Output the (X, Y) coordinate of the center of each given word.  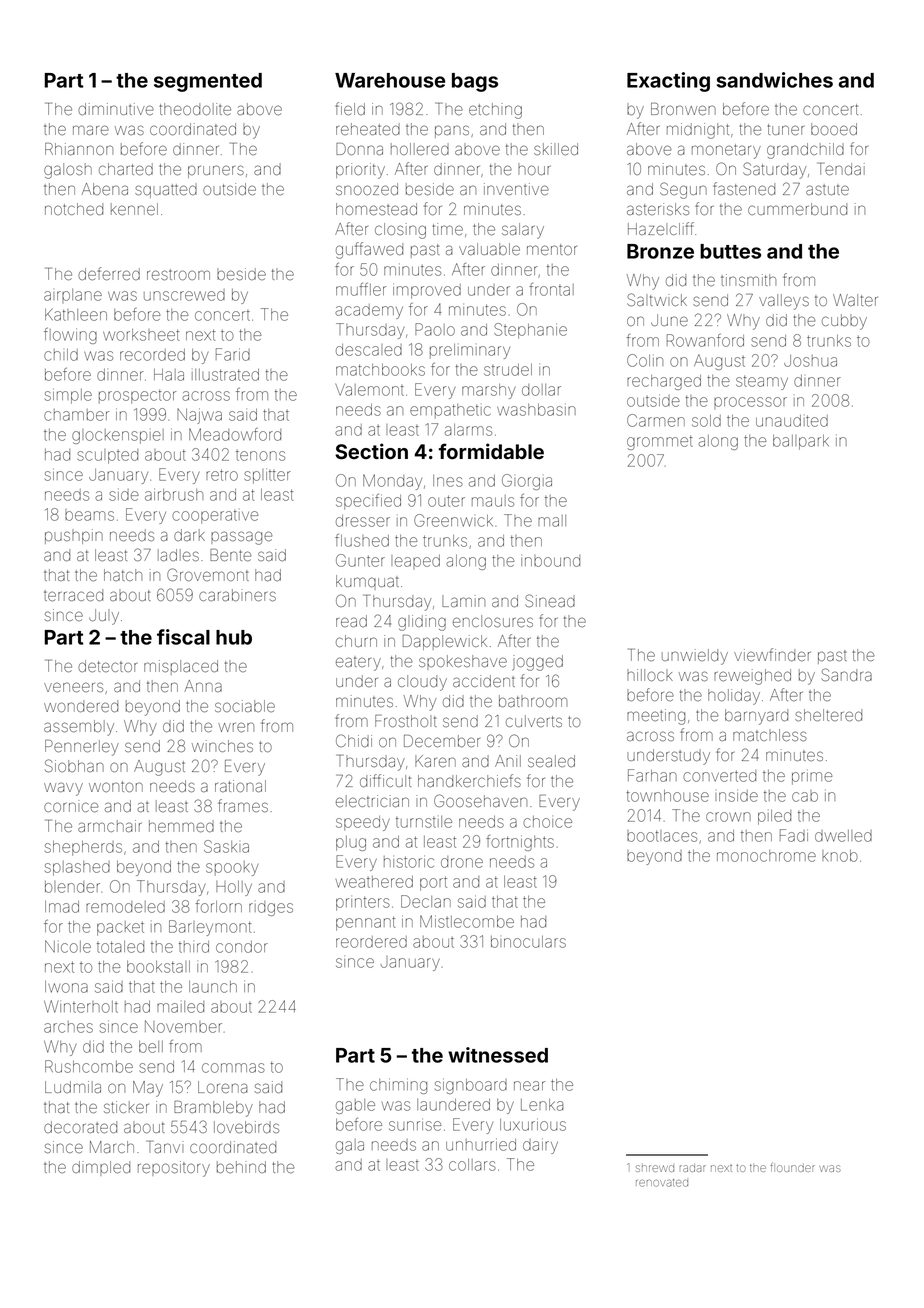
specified (368, 502)
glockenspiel (118, 436)
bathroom (533, 701)
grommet (660, 442)
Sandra (847, 674)
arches (68, 1027)
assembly (79, 728)
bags (475, 82)
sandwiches (775, 80)
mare (91, 130)
